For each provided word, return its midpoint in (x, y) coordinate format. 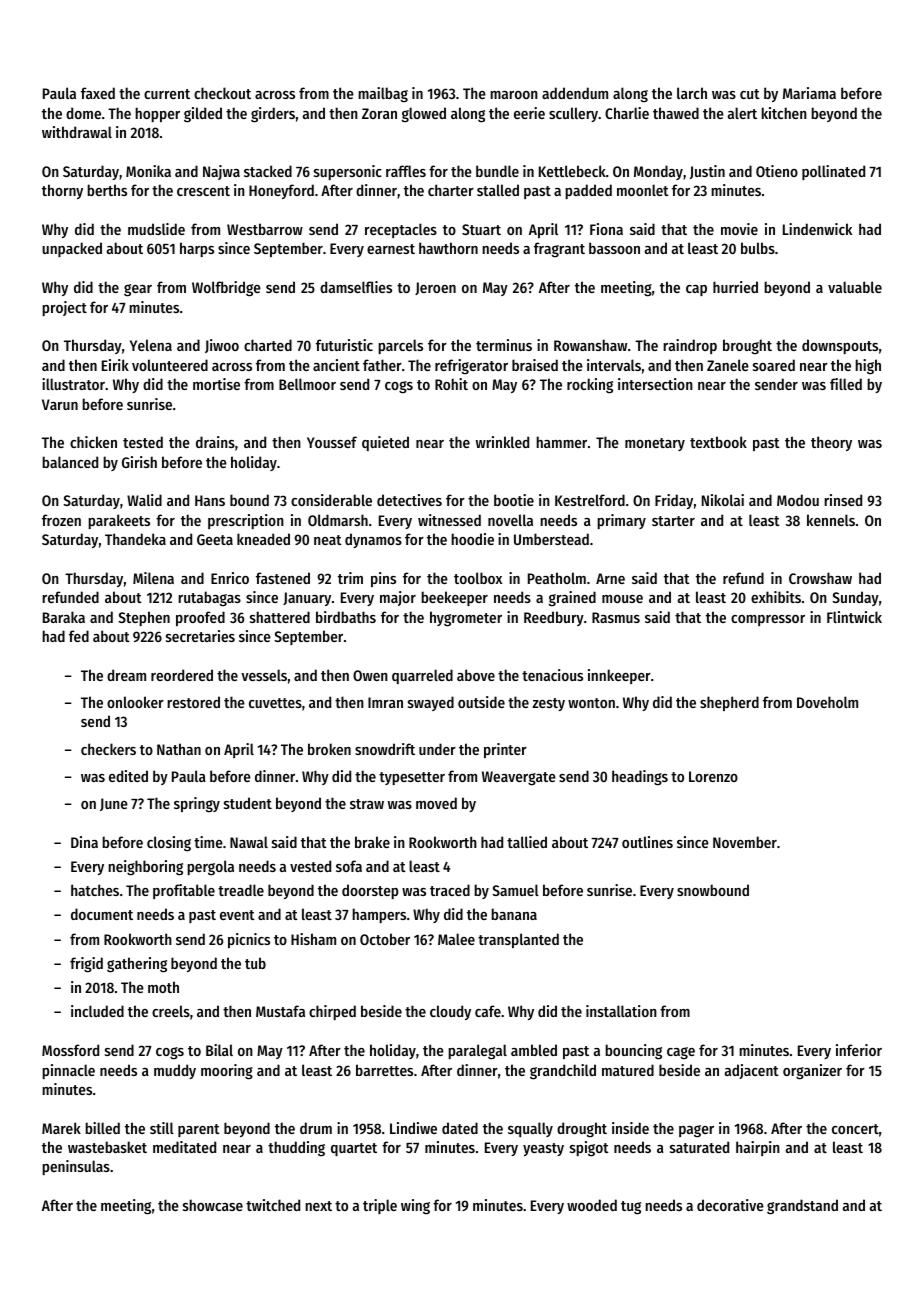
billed (102, 1128)
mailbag (383, 95)
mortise (216, 384)
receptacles (401, 230)
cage (681, 1053)
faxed (98, 93)
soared (774, 365)
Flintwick (854, 617)
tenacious (552, 675)
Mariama (809, 93)
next (318, 1206)
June (114, 804)
